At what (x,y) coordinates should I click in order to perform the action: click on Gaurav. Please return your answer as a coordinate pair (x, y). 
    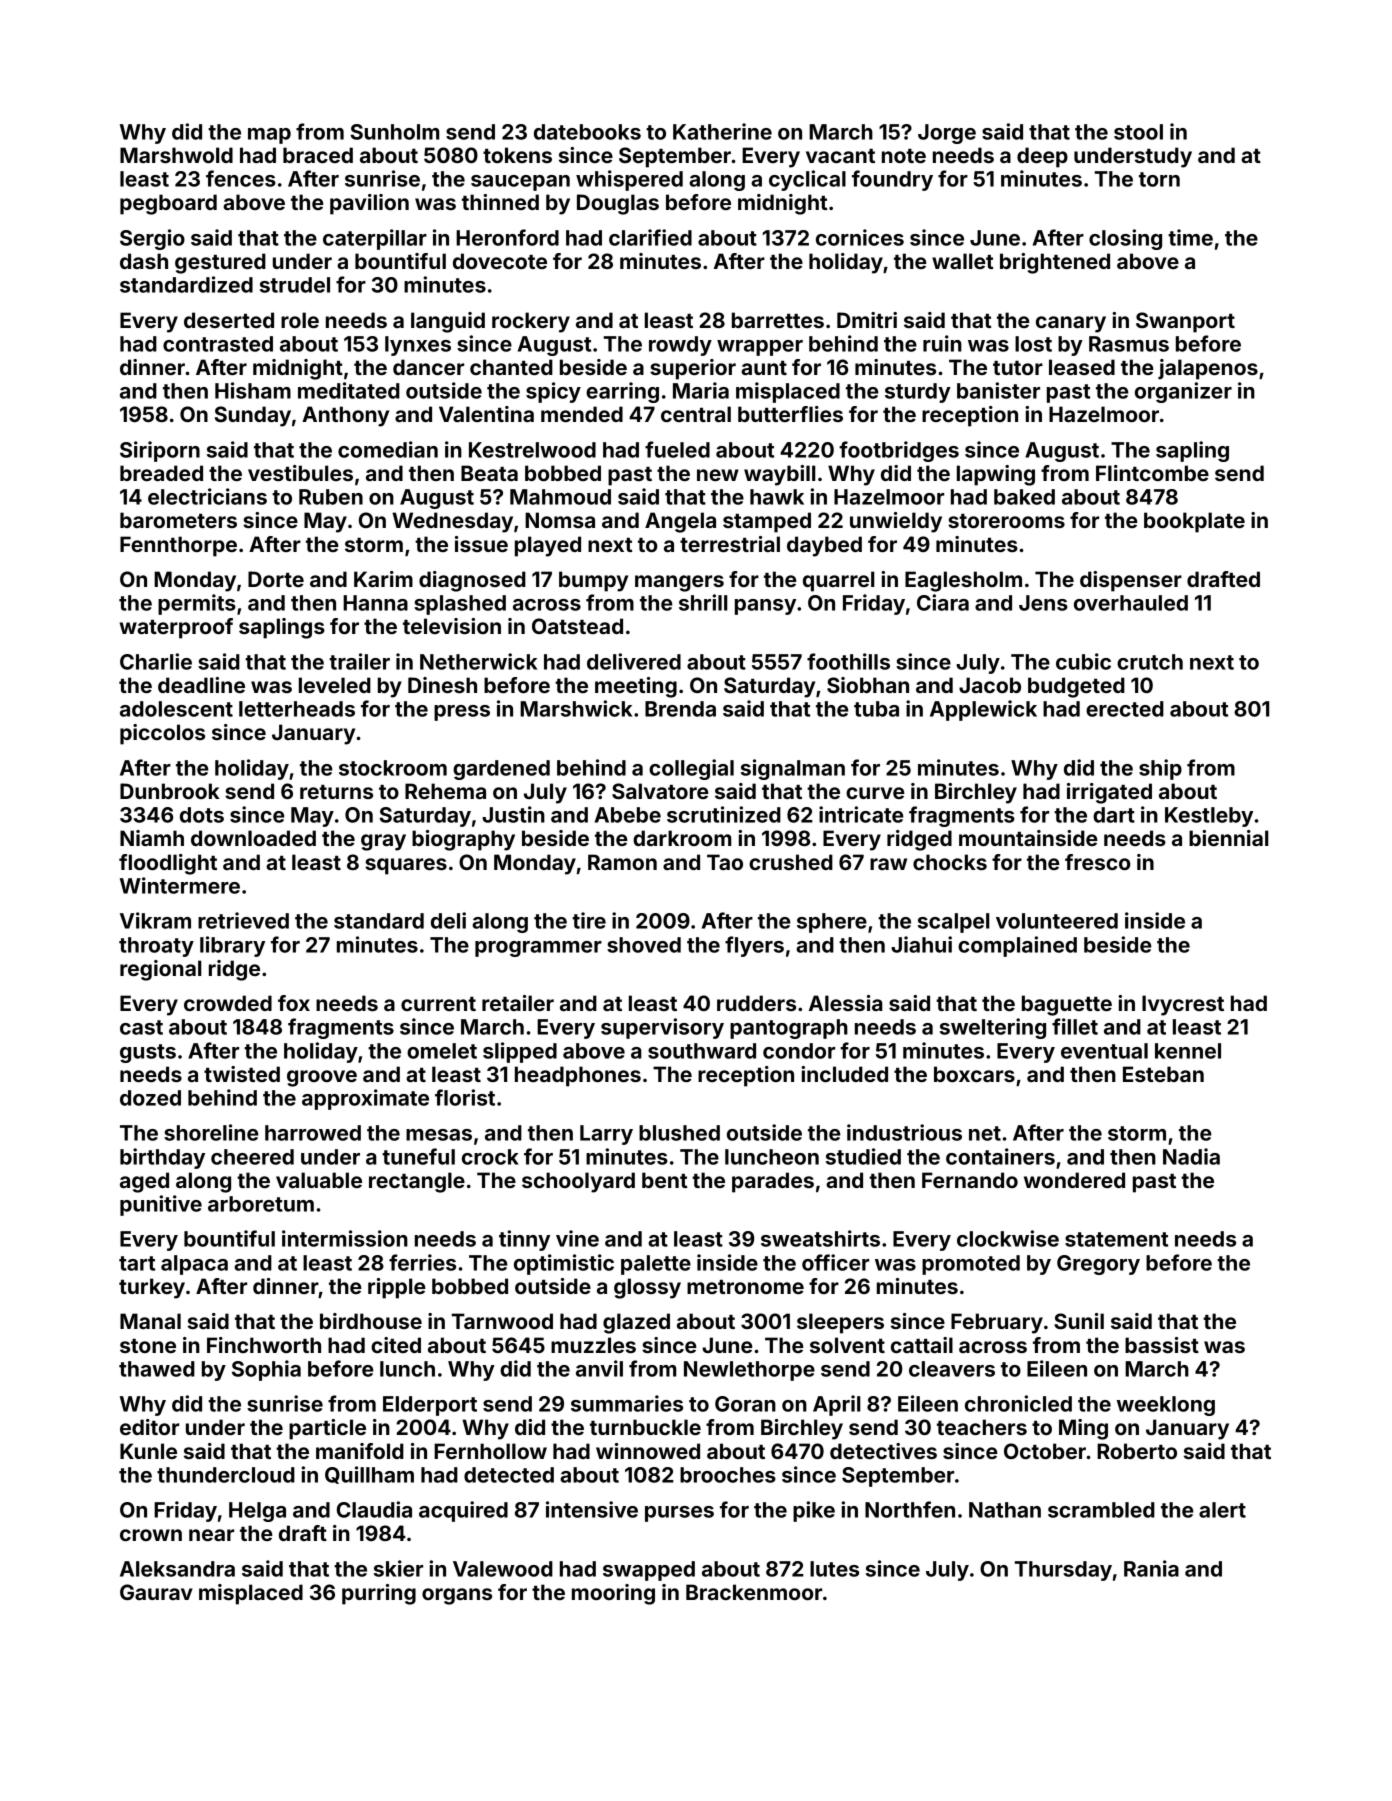
    Looking at the image, I should click on (156, 1592).
